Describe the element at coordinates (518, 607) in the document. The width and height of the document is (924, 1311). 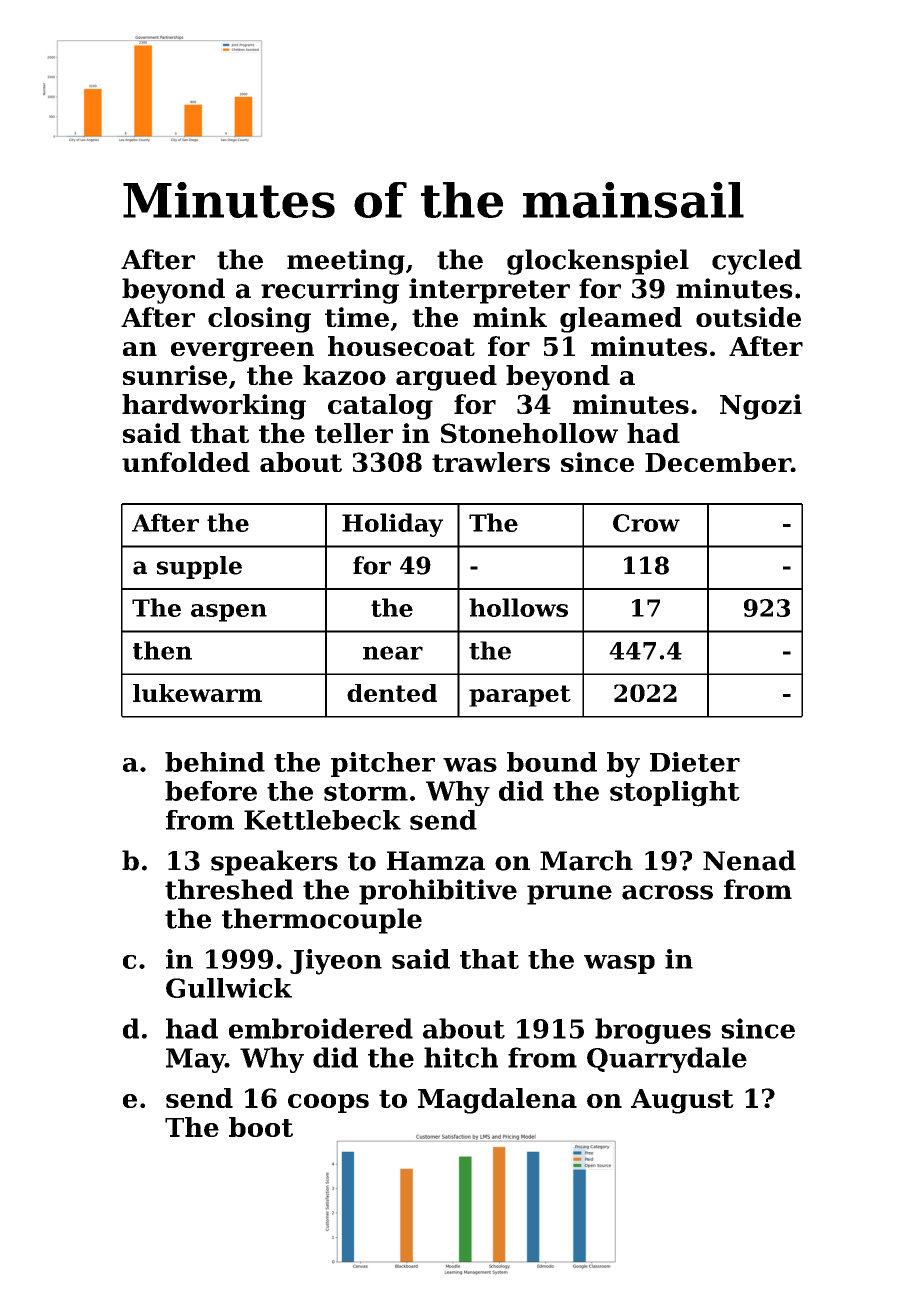
I see `hollows` at that location.
